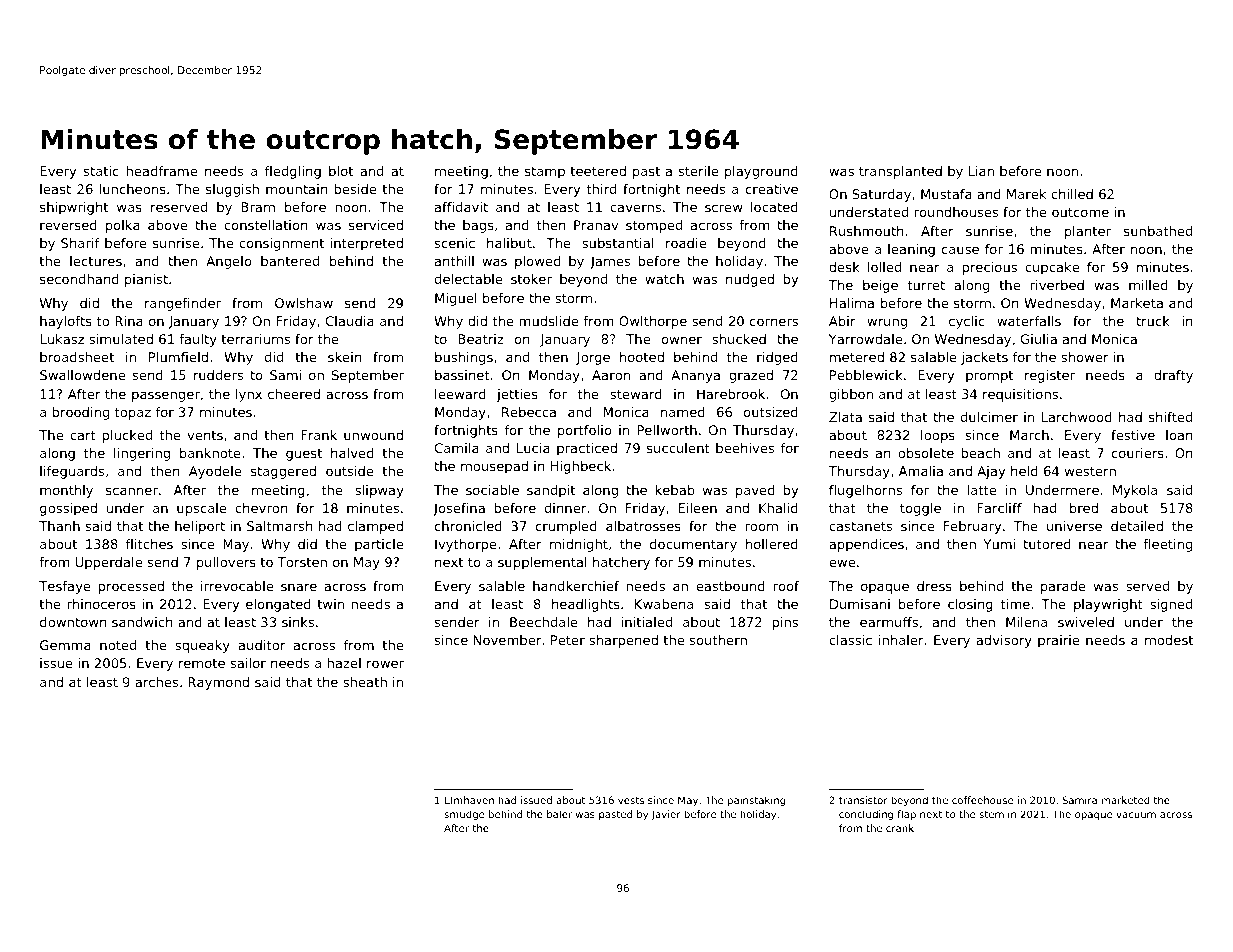  What do you see at coordinates (531, 279) in the page?
I see `stoker` at bounding box center [531, 279].
